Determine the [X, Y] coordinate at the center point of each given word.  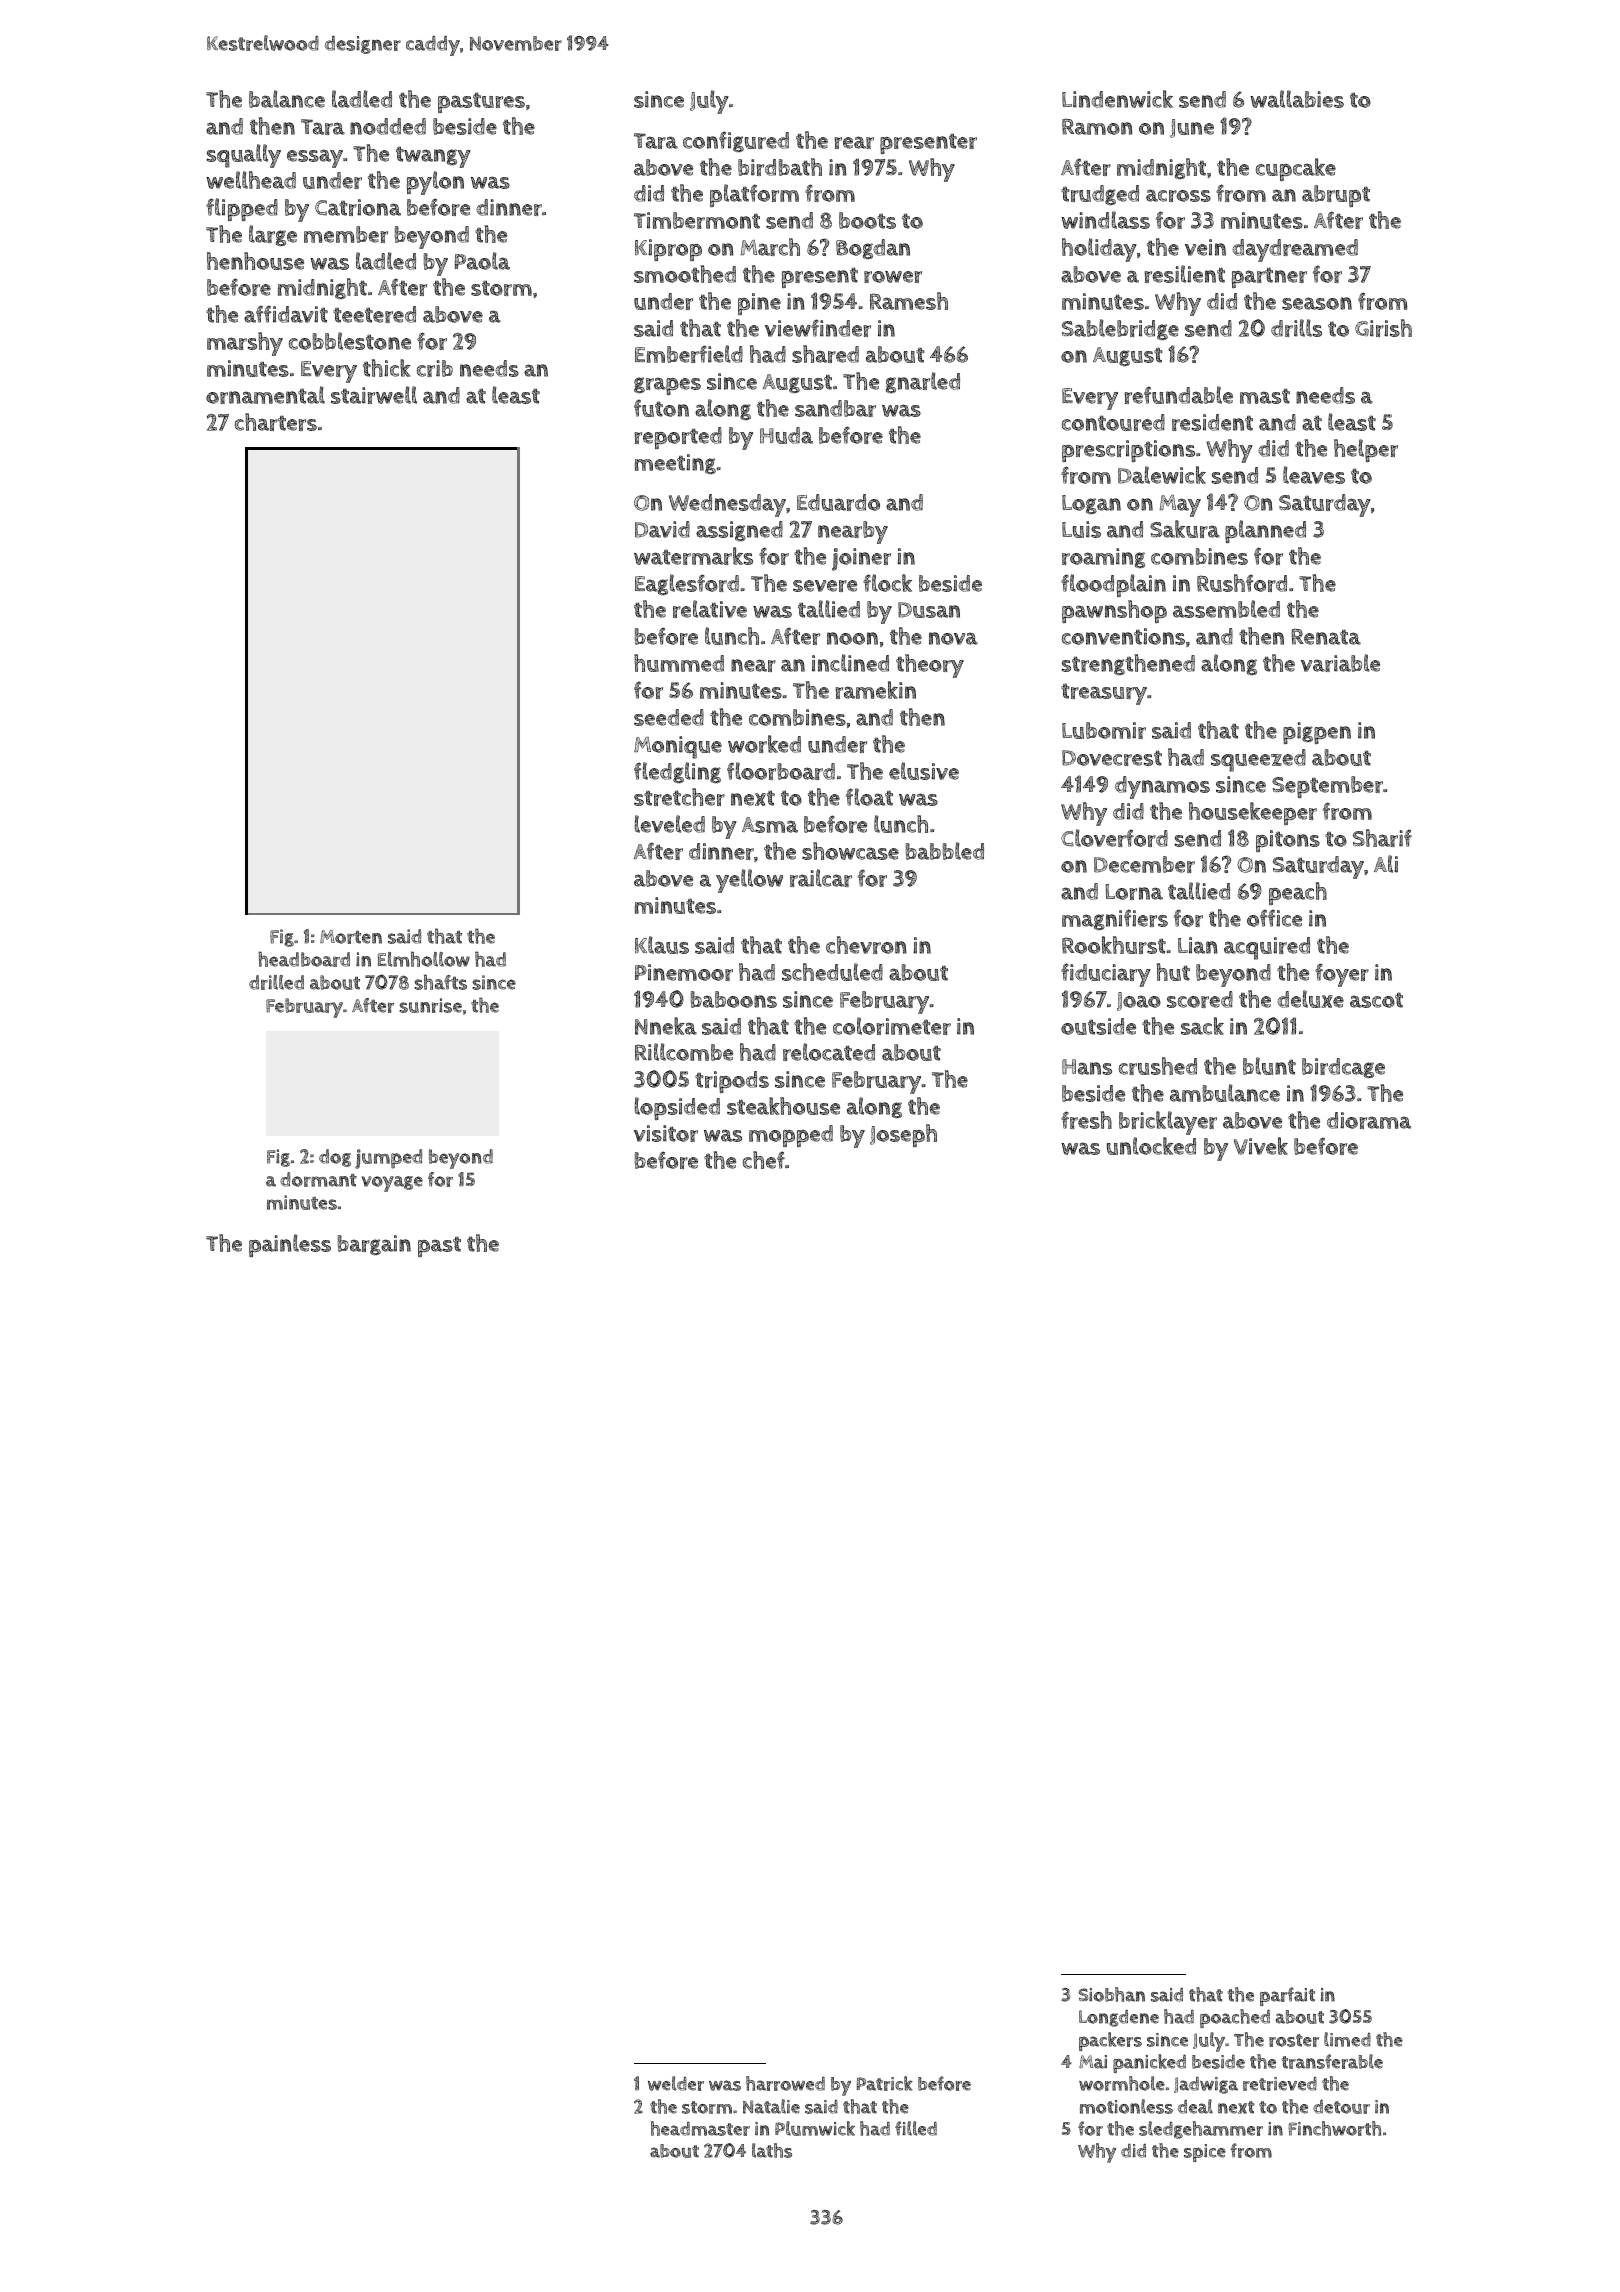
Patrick [885, 2083]
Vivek [1261, 1146]
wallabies [1297, 99]
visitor [666, 1133]
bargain [374, 1245]
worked [764, 744]
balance [287, 99]
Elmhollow [424, 959]
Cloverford [1114, 838]
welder [676, 2083]
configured [736, 141]
